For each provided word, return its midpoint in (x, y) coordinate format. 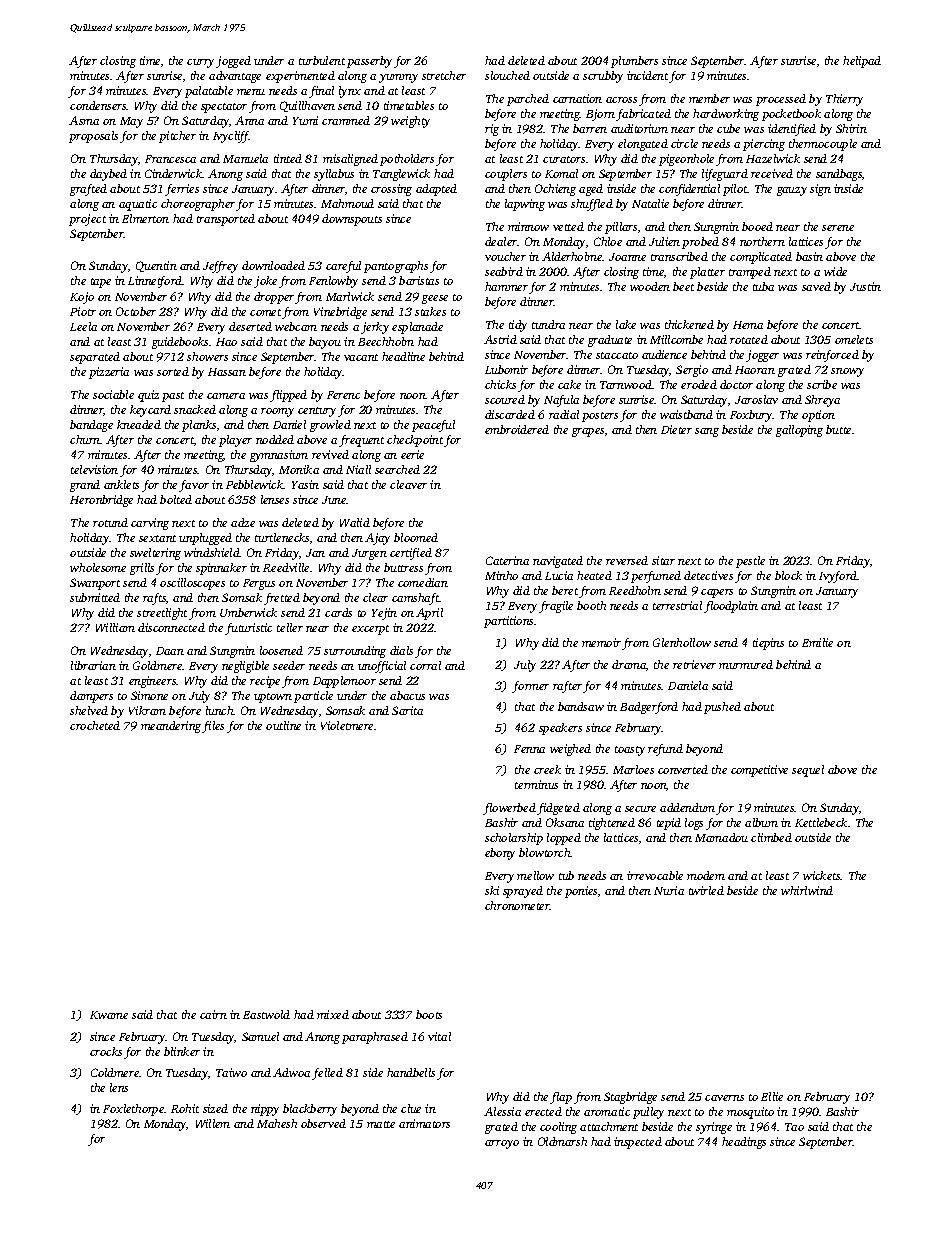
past (173, 397)
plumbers (634, 62)
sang (707, 432)
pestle (750, 562)
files (213, 727)
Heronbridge (101, 501)
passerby (369, 62)
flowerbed (509, 809)
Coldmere (115, 1072)
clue (411, 1108)
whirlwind (807, 890)
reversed (627, 560)
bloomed (416, 537)
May (131, 122)
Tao (794, 1127)
